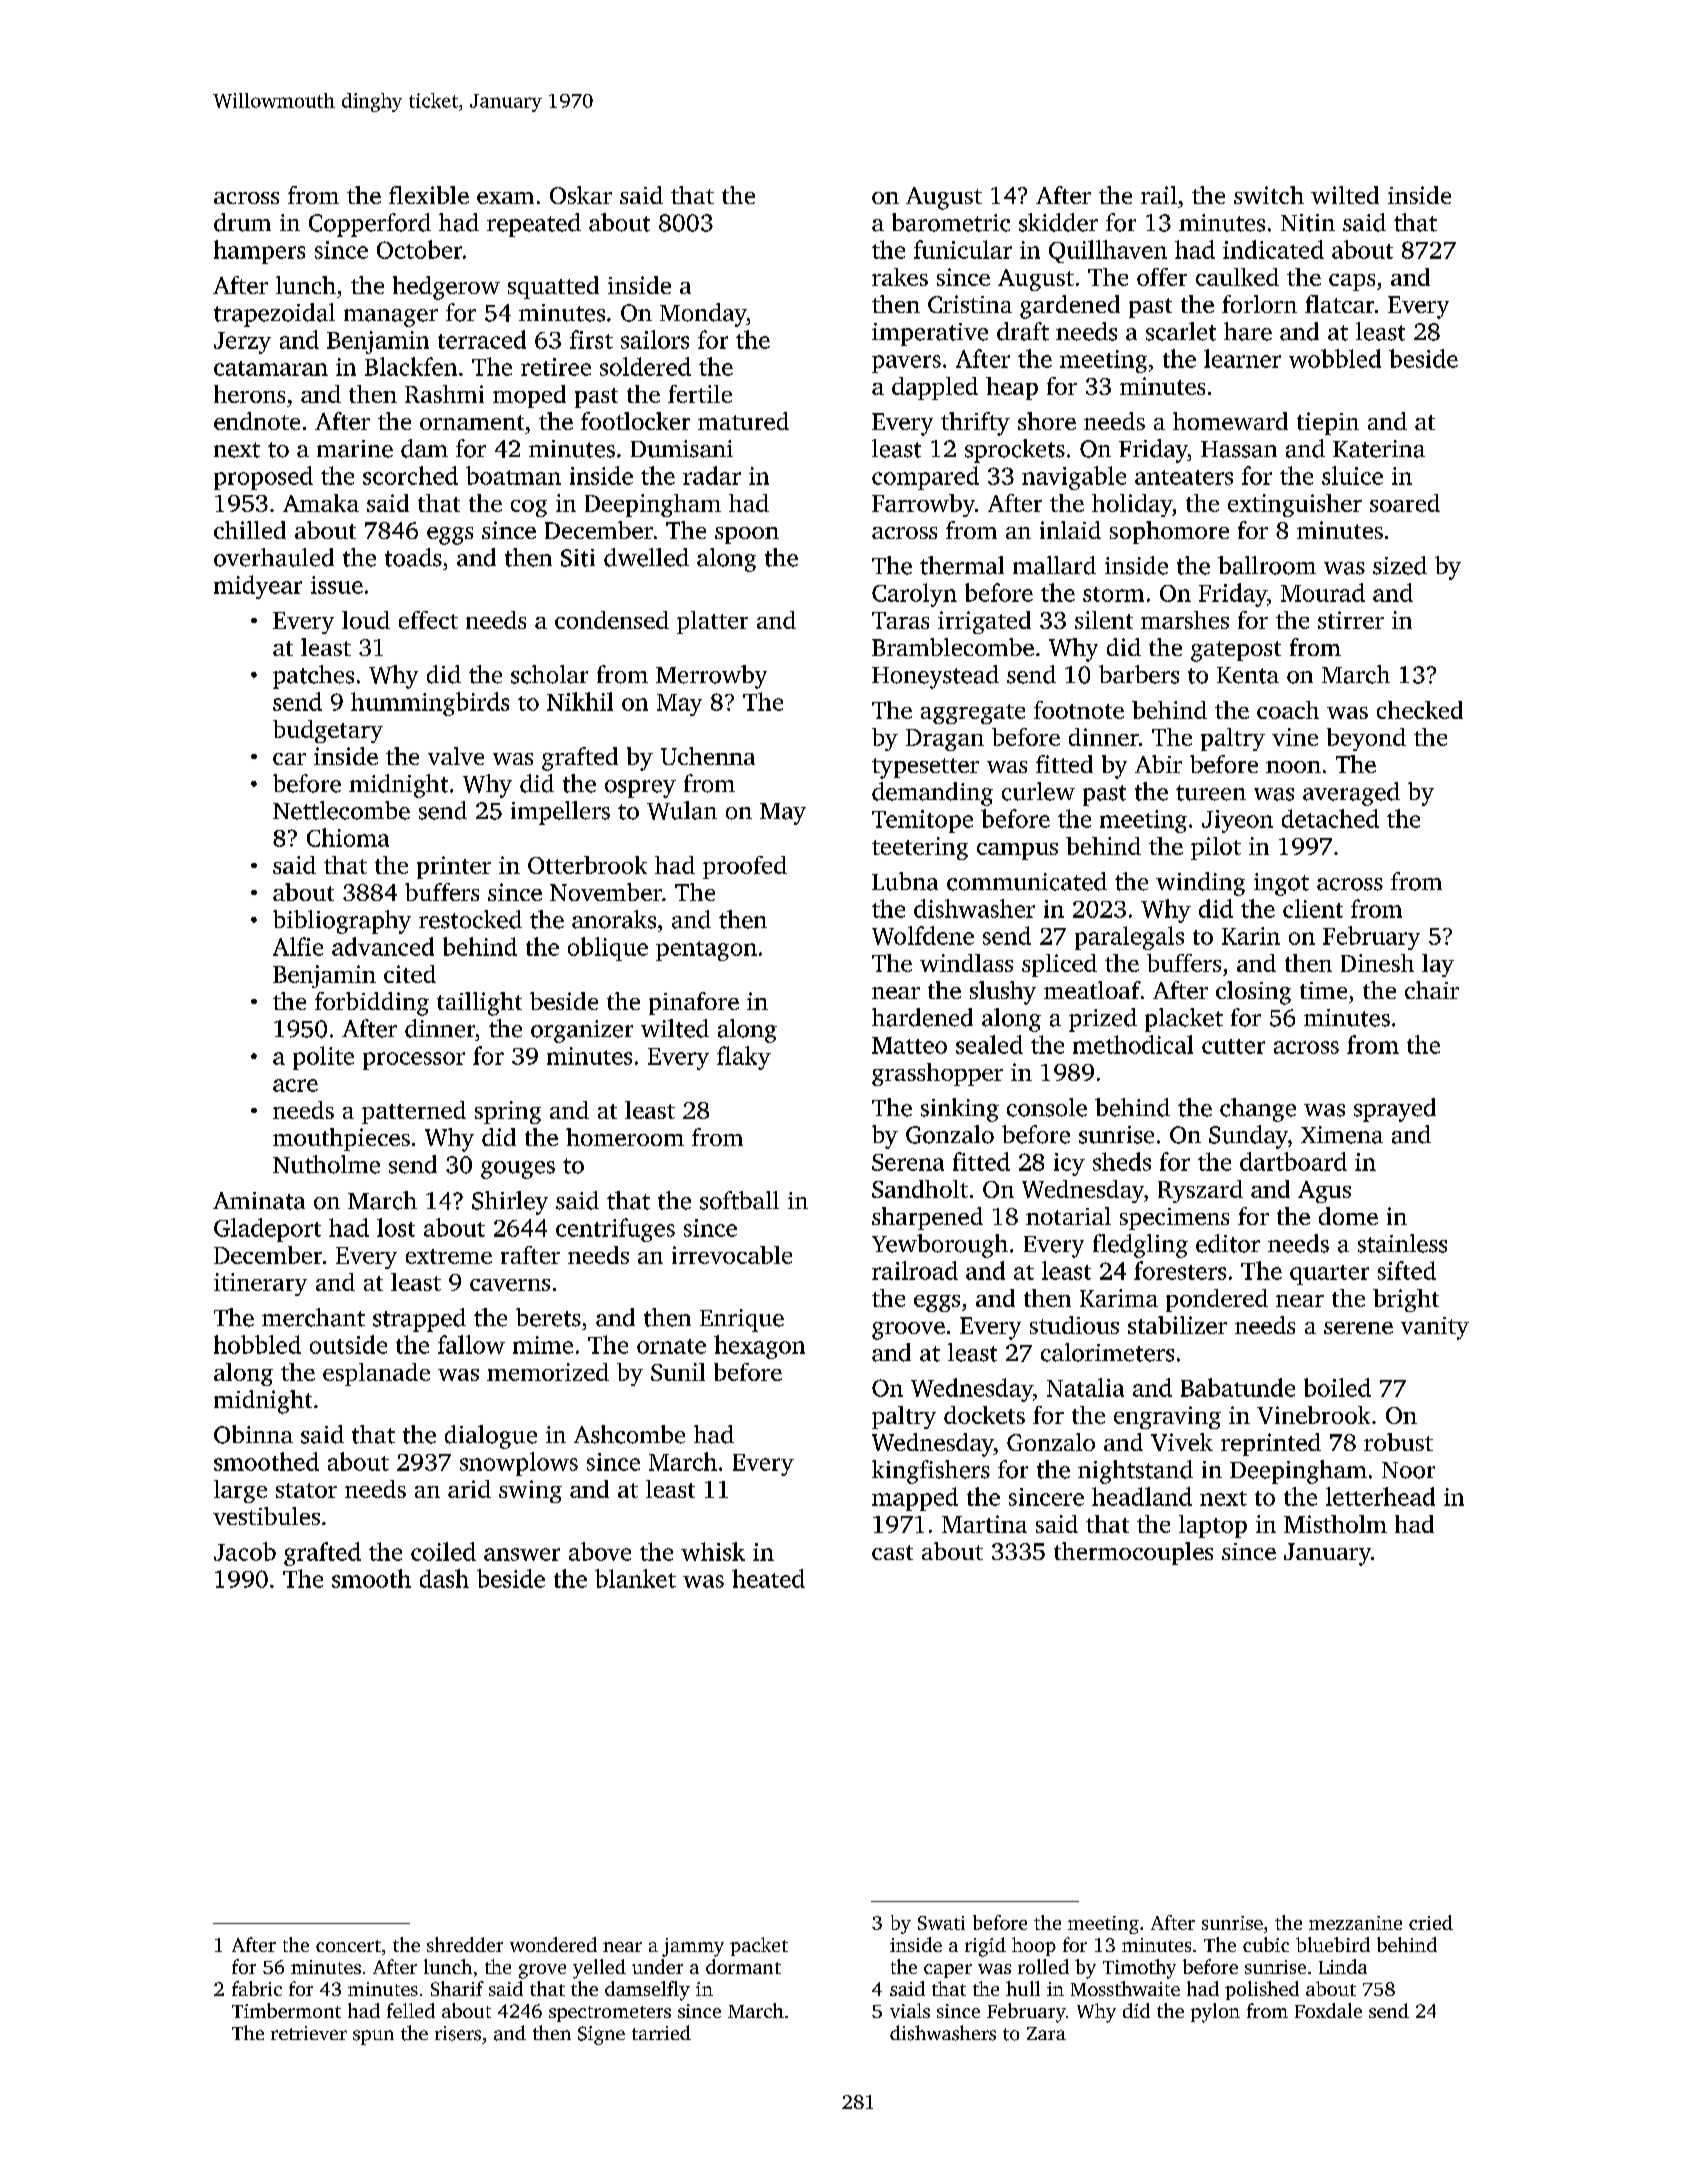 Image resolution: width=1683 pixels, height=2178 pixels. I want to click on itinerary, so click(260, 1284).
